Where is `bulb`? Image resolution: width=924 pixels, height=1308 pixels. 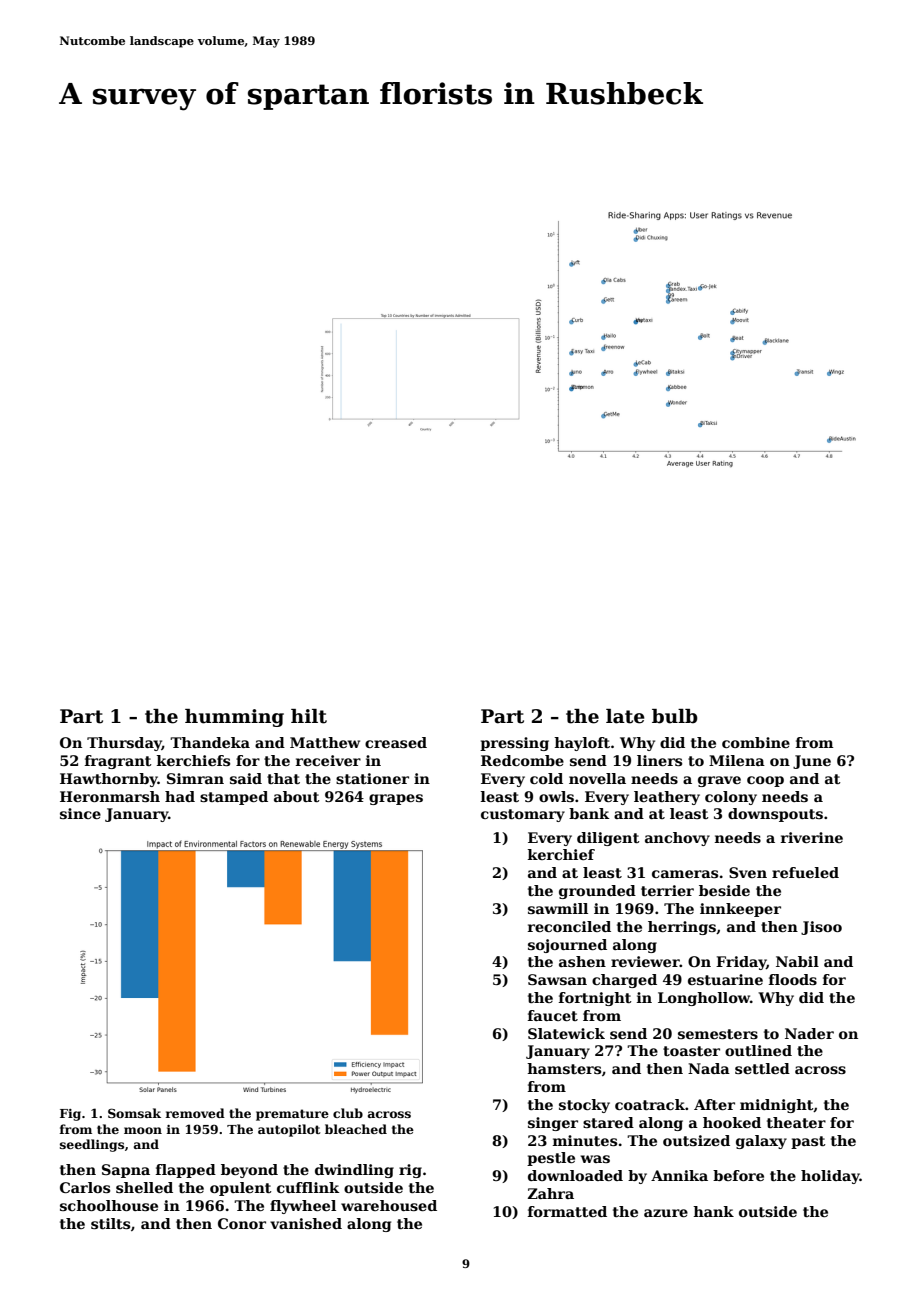 bulb is located at coordinates (675, 716).
